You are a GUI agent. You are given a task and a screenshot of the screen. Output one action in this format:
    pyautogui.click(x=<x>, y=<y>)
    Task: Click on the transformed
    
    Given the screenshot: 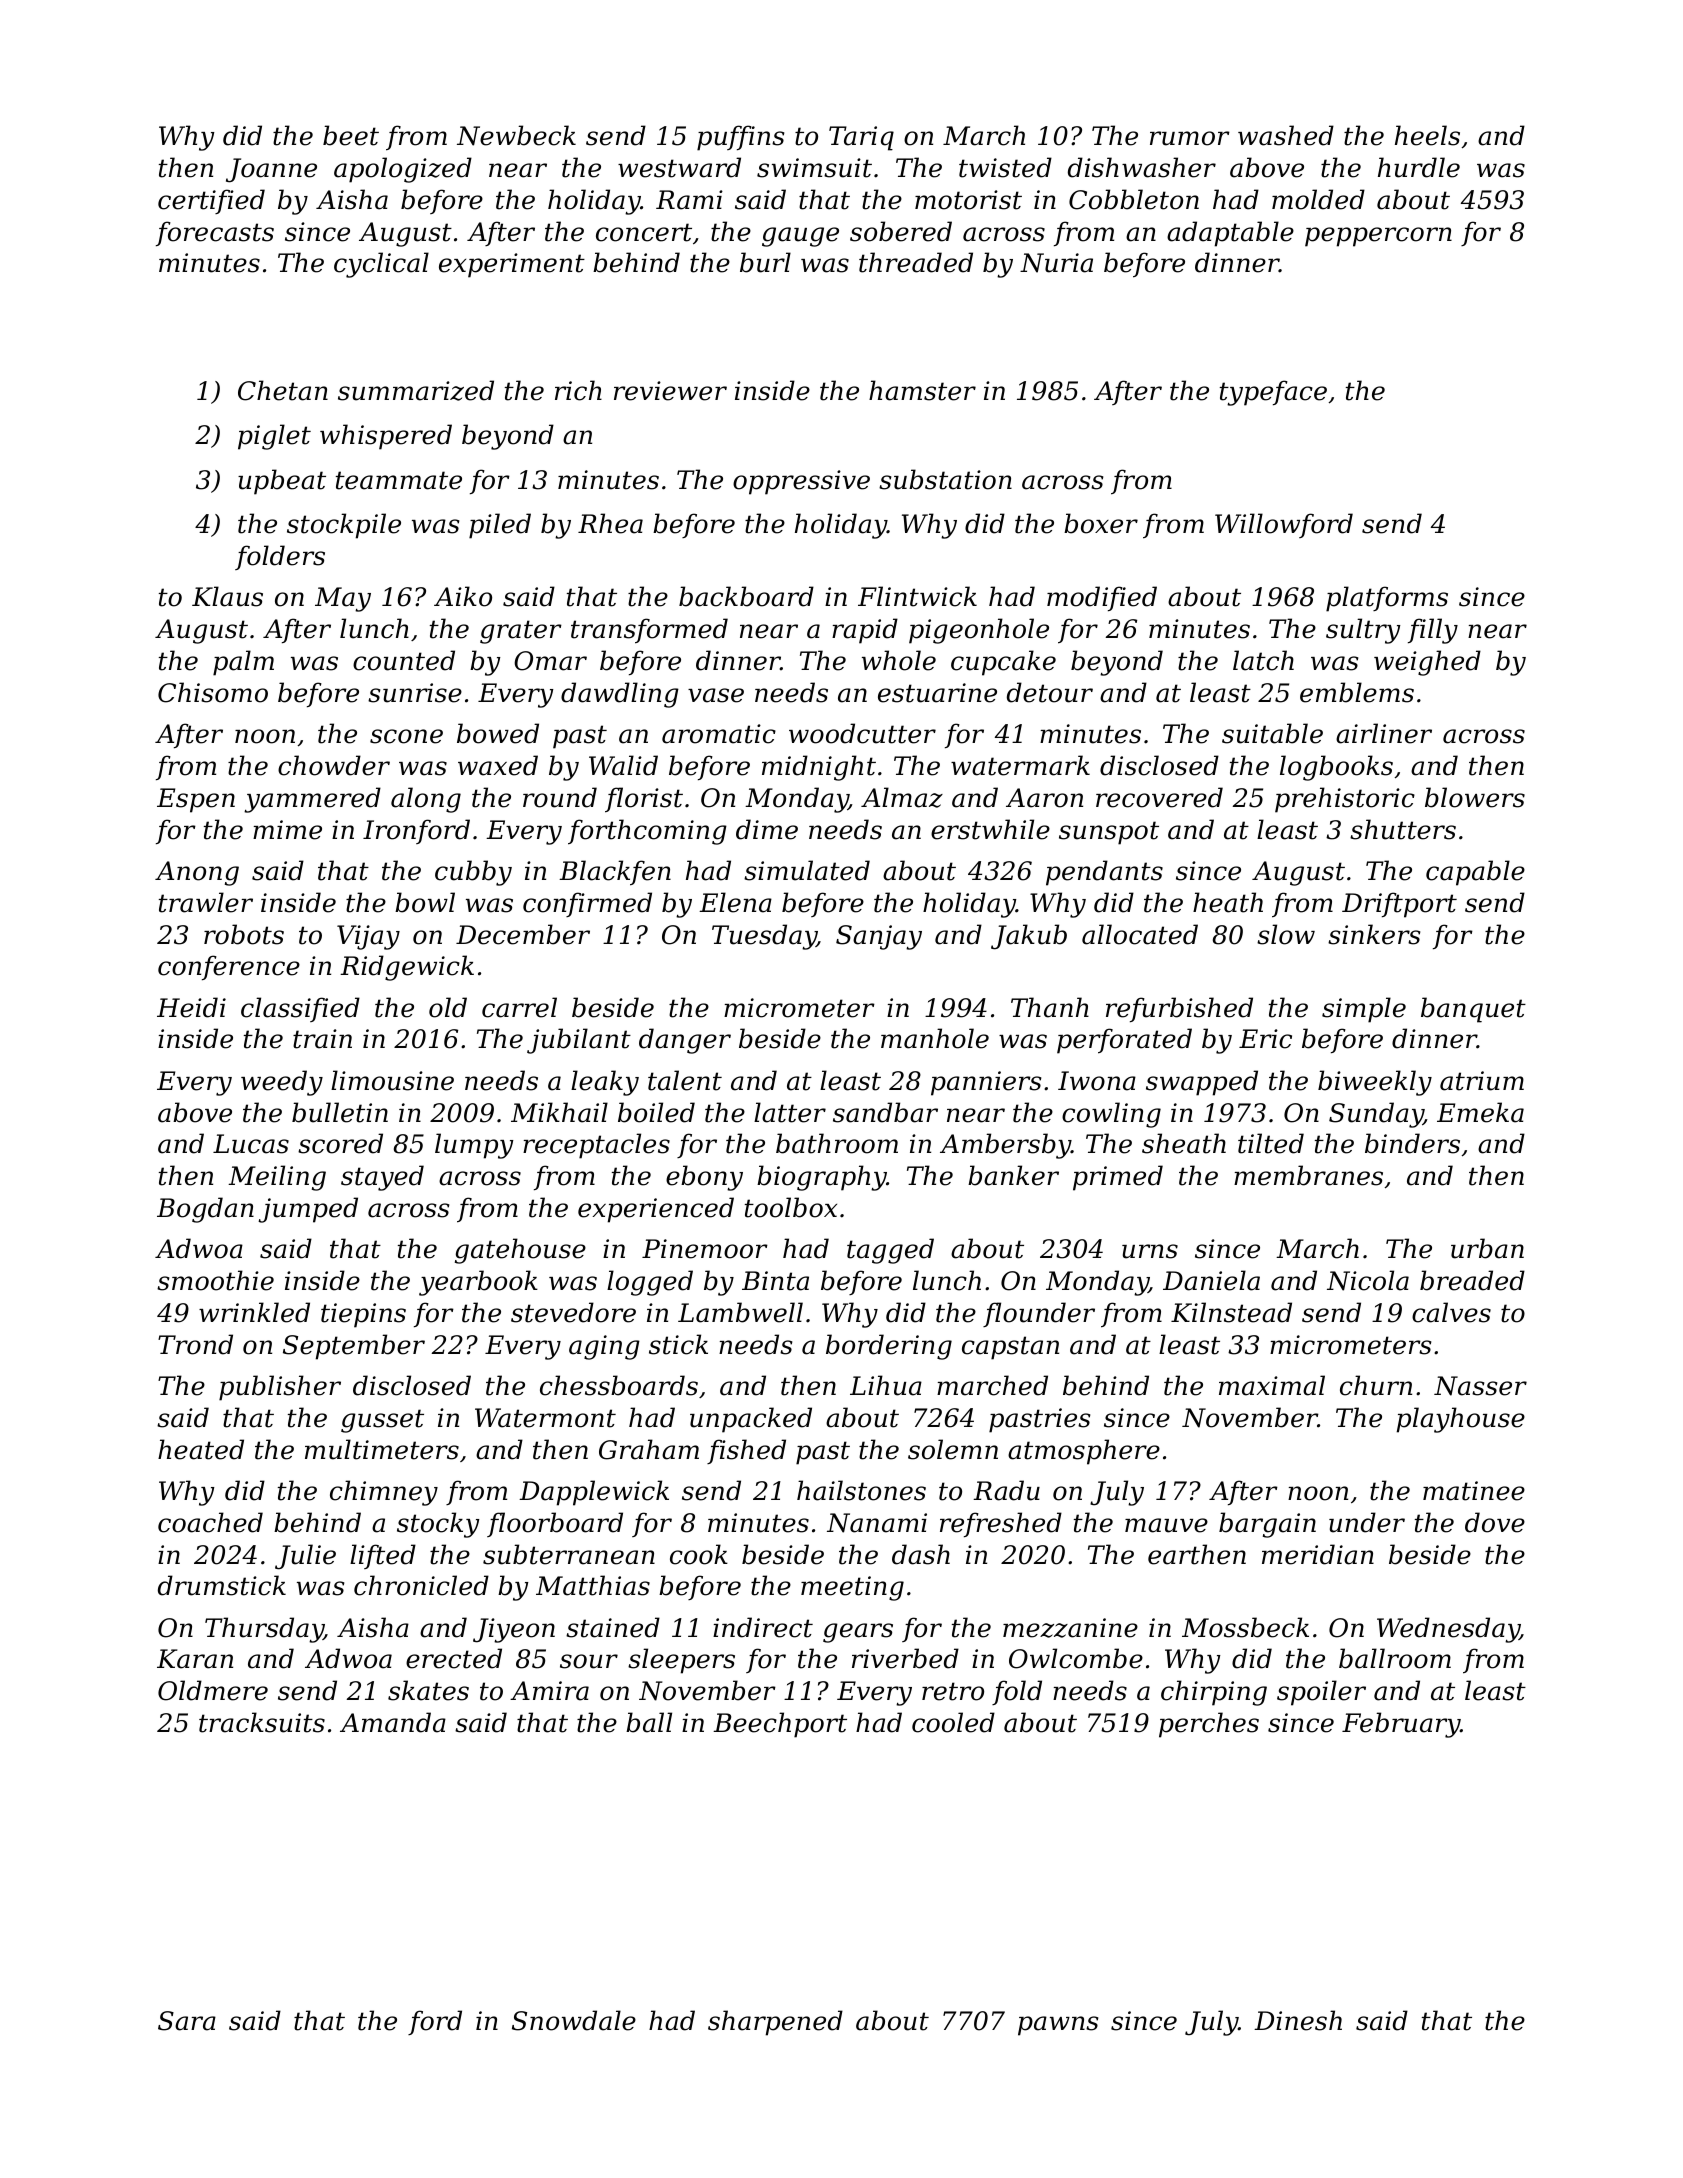 What is the action you would take?
    pyautogui.click(x=649, y=631)
